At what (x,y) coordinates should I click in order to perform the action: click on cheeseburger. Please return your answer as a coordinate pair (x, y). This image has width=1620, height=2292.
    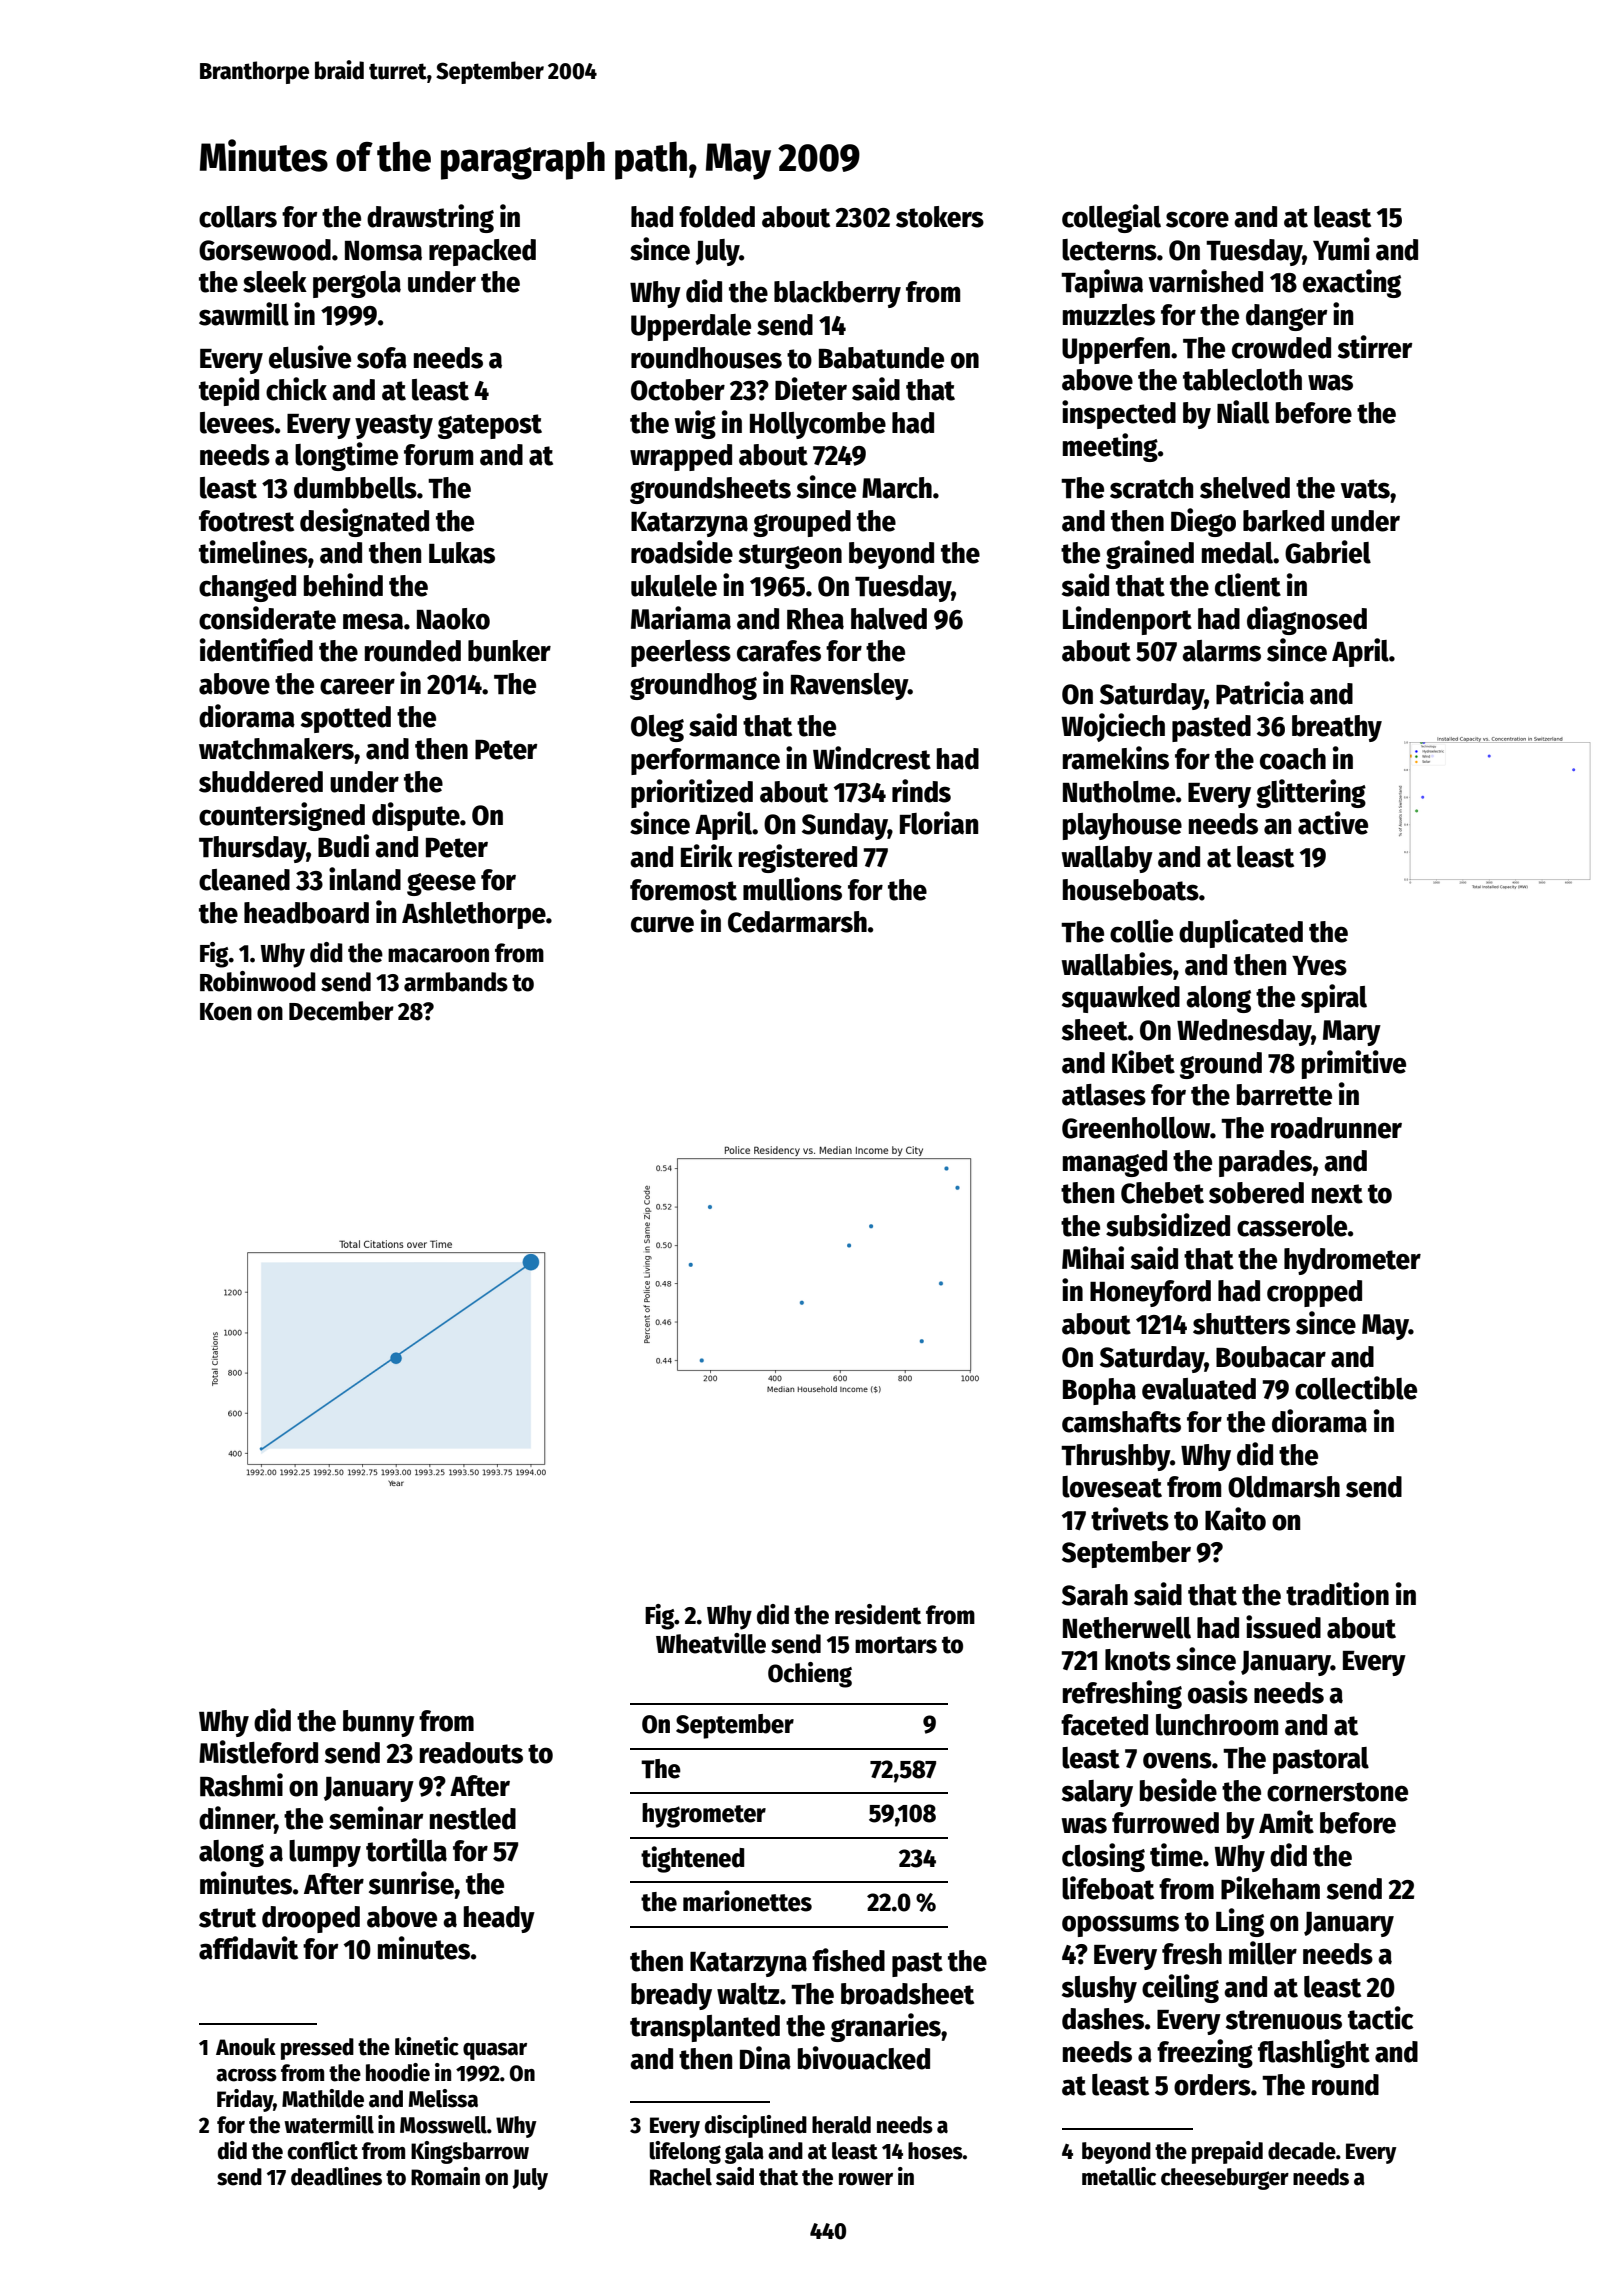
    Looking at the image, I should click on (1225, 2179).
